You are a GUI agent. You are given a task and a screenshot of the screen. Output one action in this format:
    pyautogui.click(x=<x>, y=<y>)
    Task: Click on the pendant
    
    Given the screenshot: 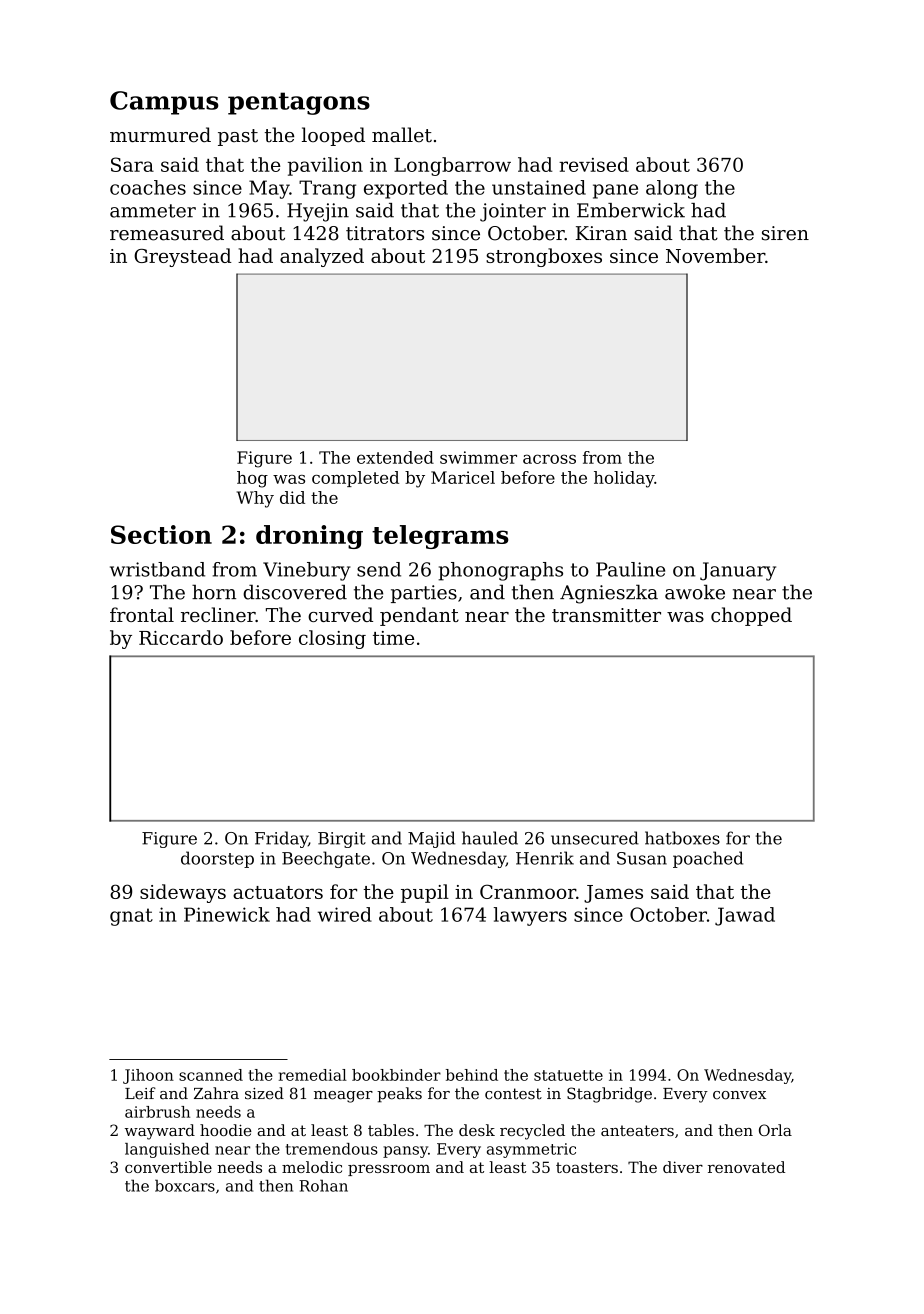 What is the action you would take?
    pyautogui.click(x=419, y=616)
